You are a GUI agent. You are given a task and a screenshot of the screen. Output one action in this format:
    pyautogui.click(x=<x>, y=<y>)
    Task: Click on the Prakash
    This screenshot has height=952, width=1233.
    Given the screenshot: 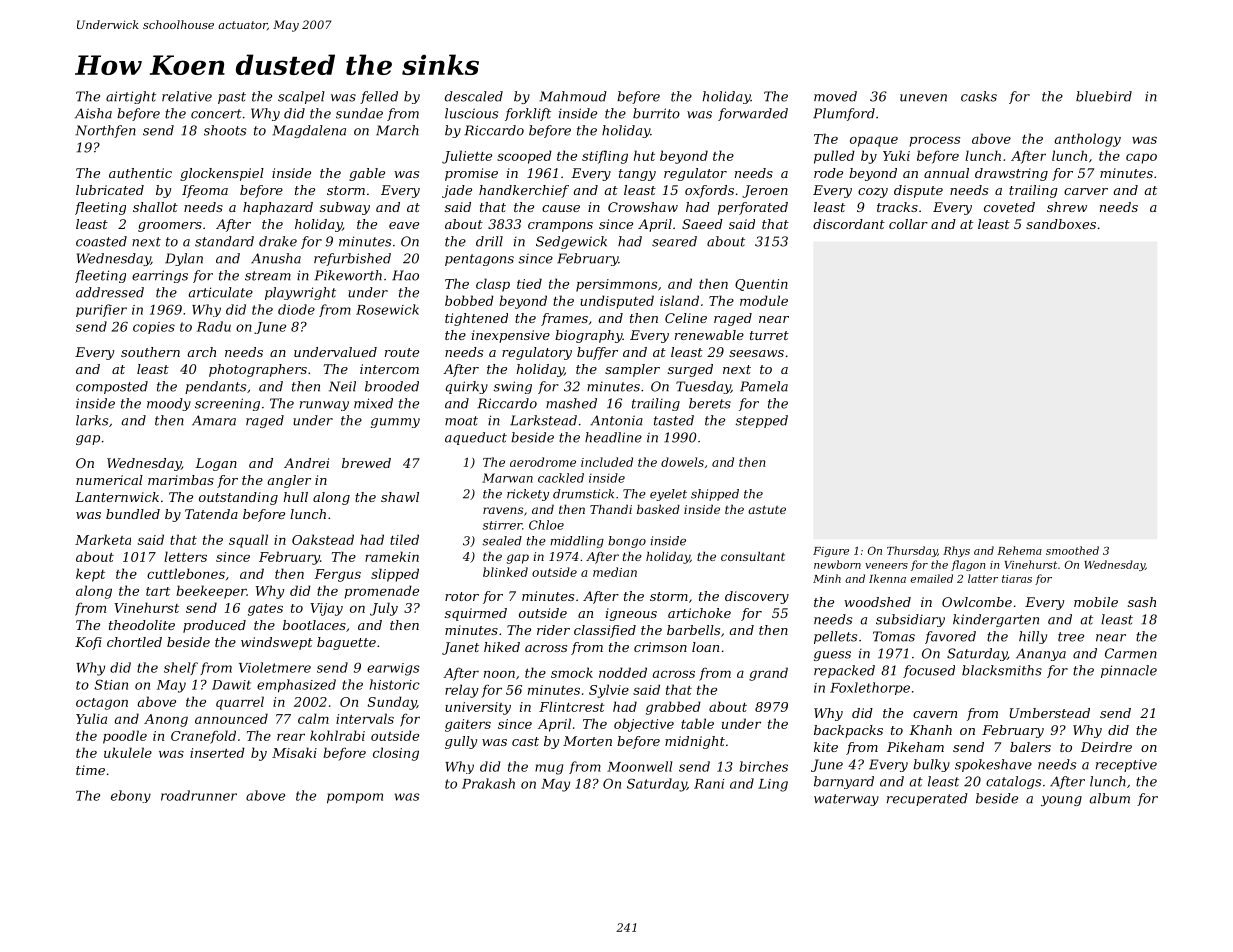 What is the action you would take?
    pyautogui.click(x=488, y=783)
